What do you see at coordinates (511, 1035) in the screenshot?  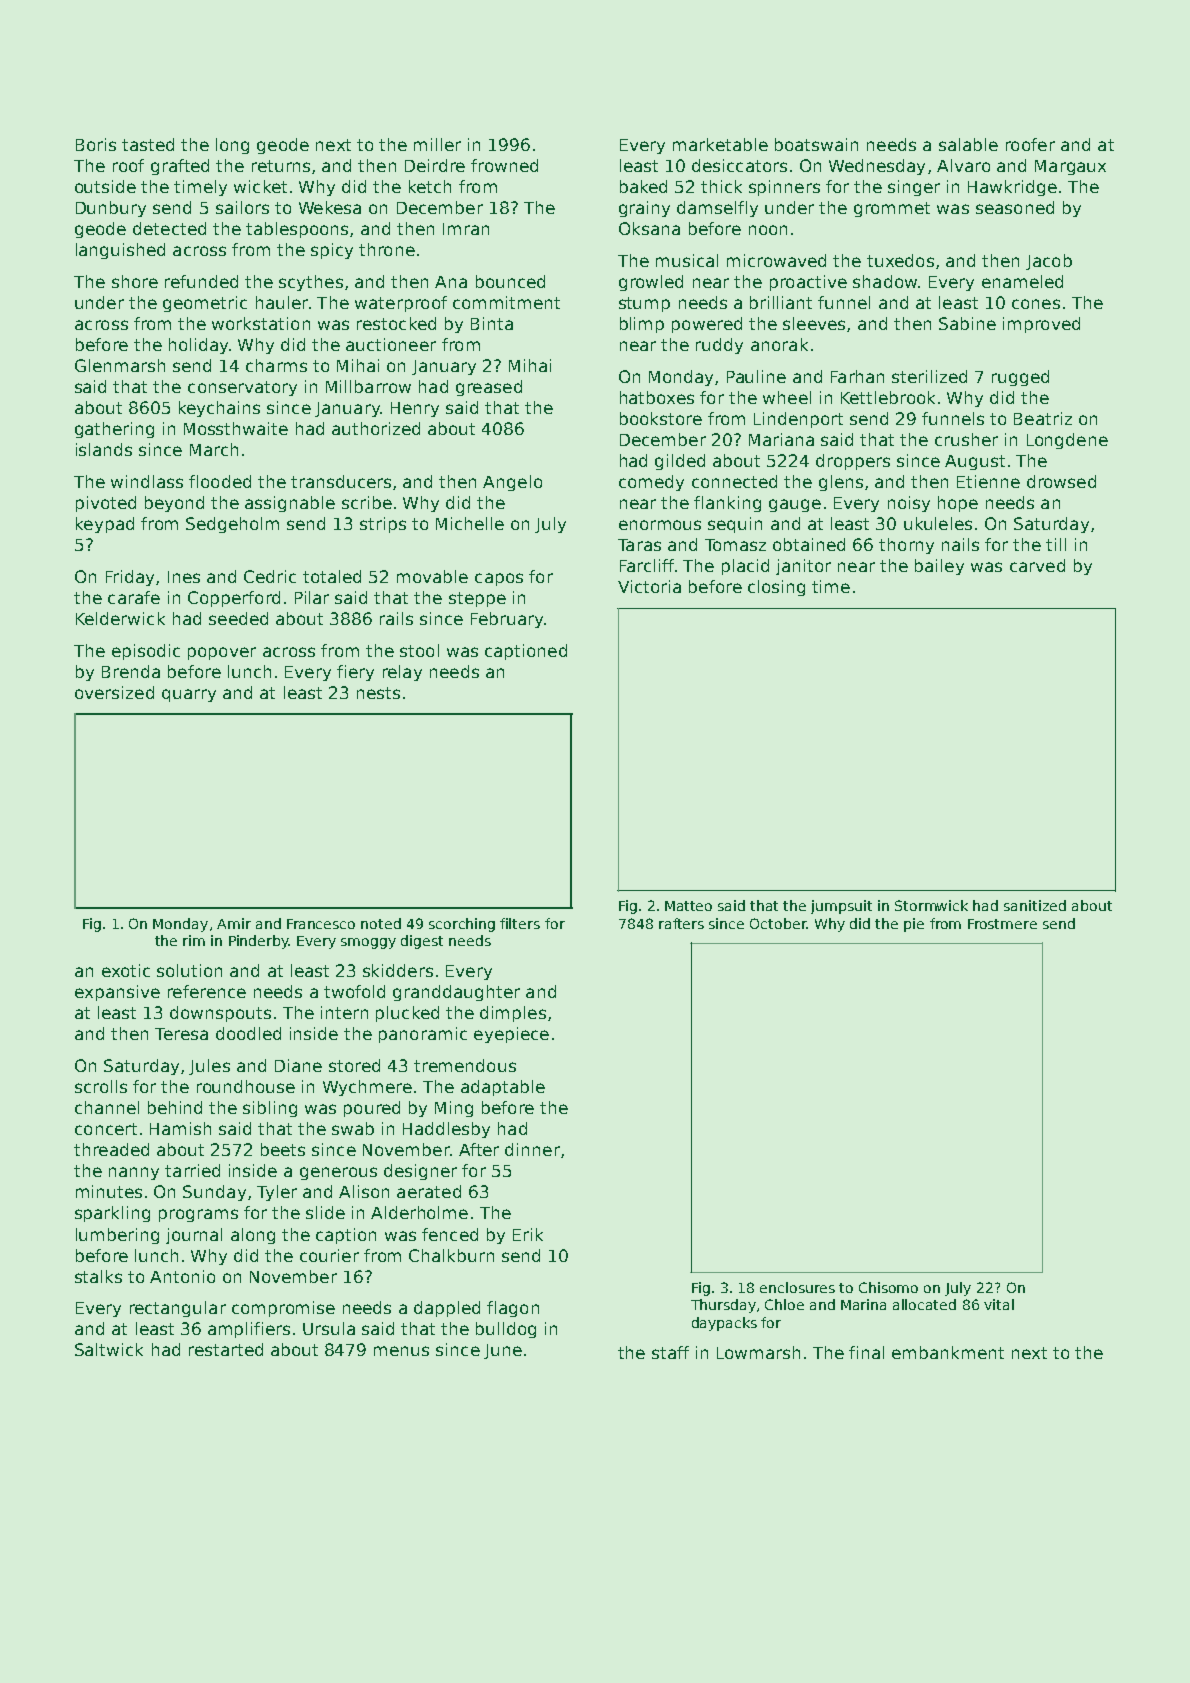 I see `eyepiece` at bounding box center [511, 1035].
